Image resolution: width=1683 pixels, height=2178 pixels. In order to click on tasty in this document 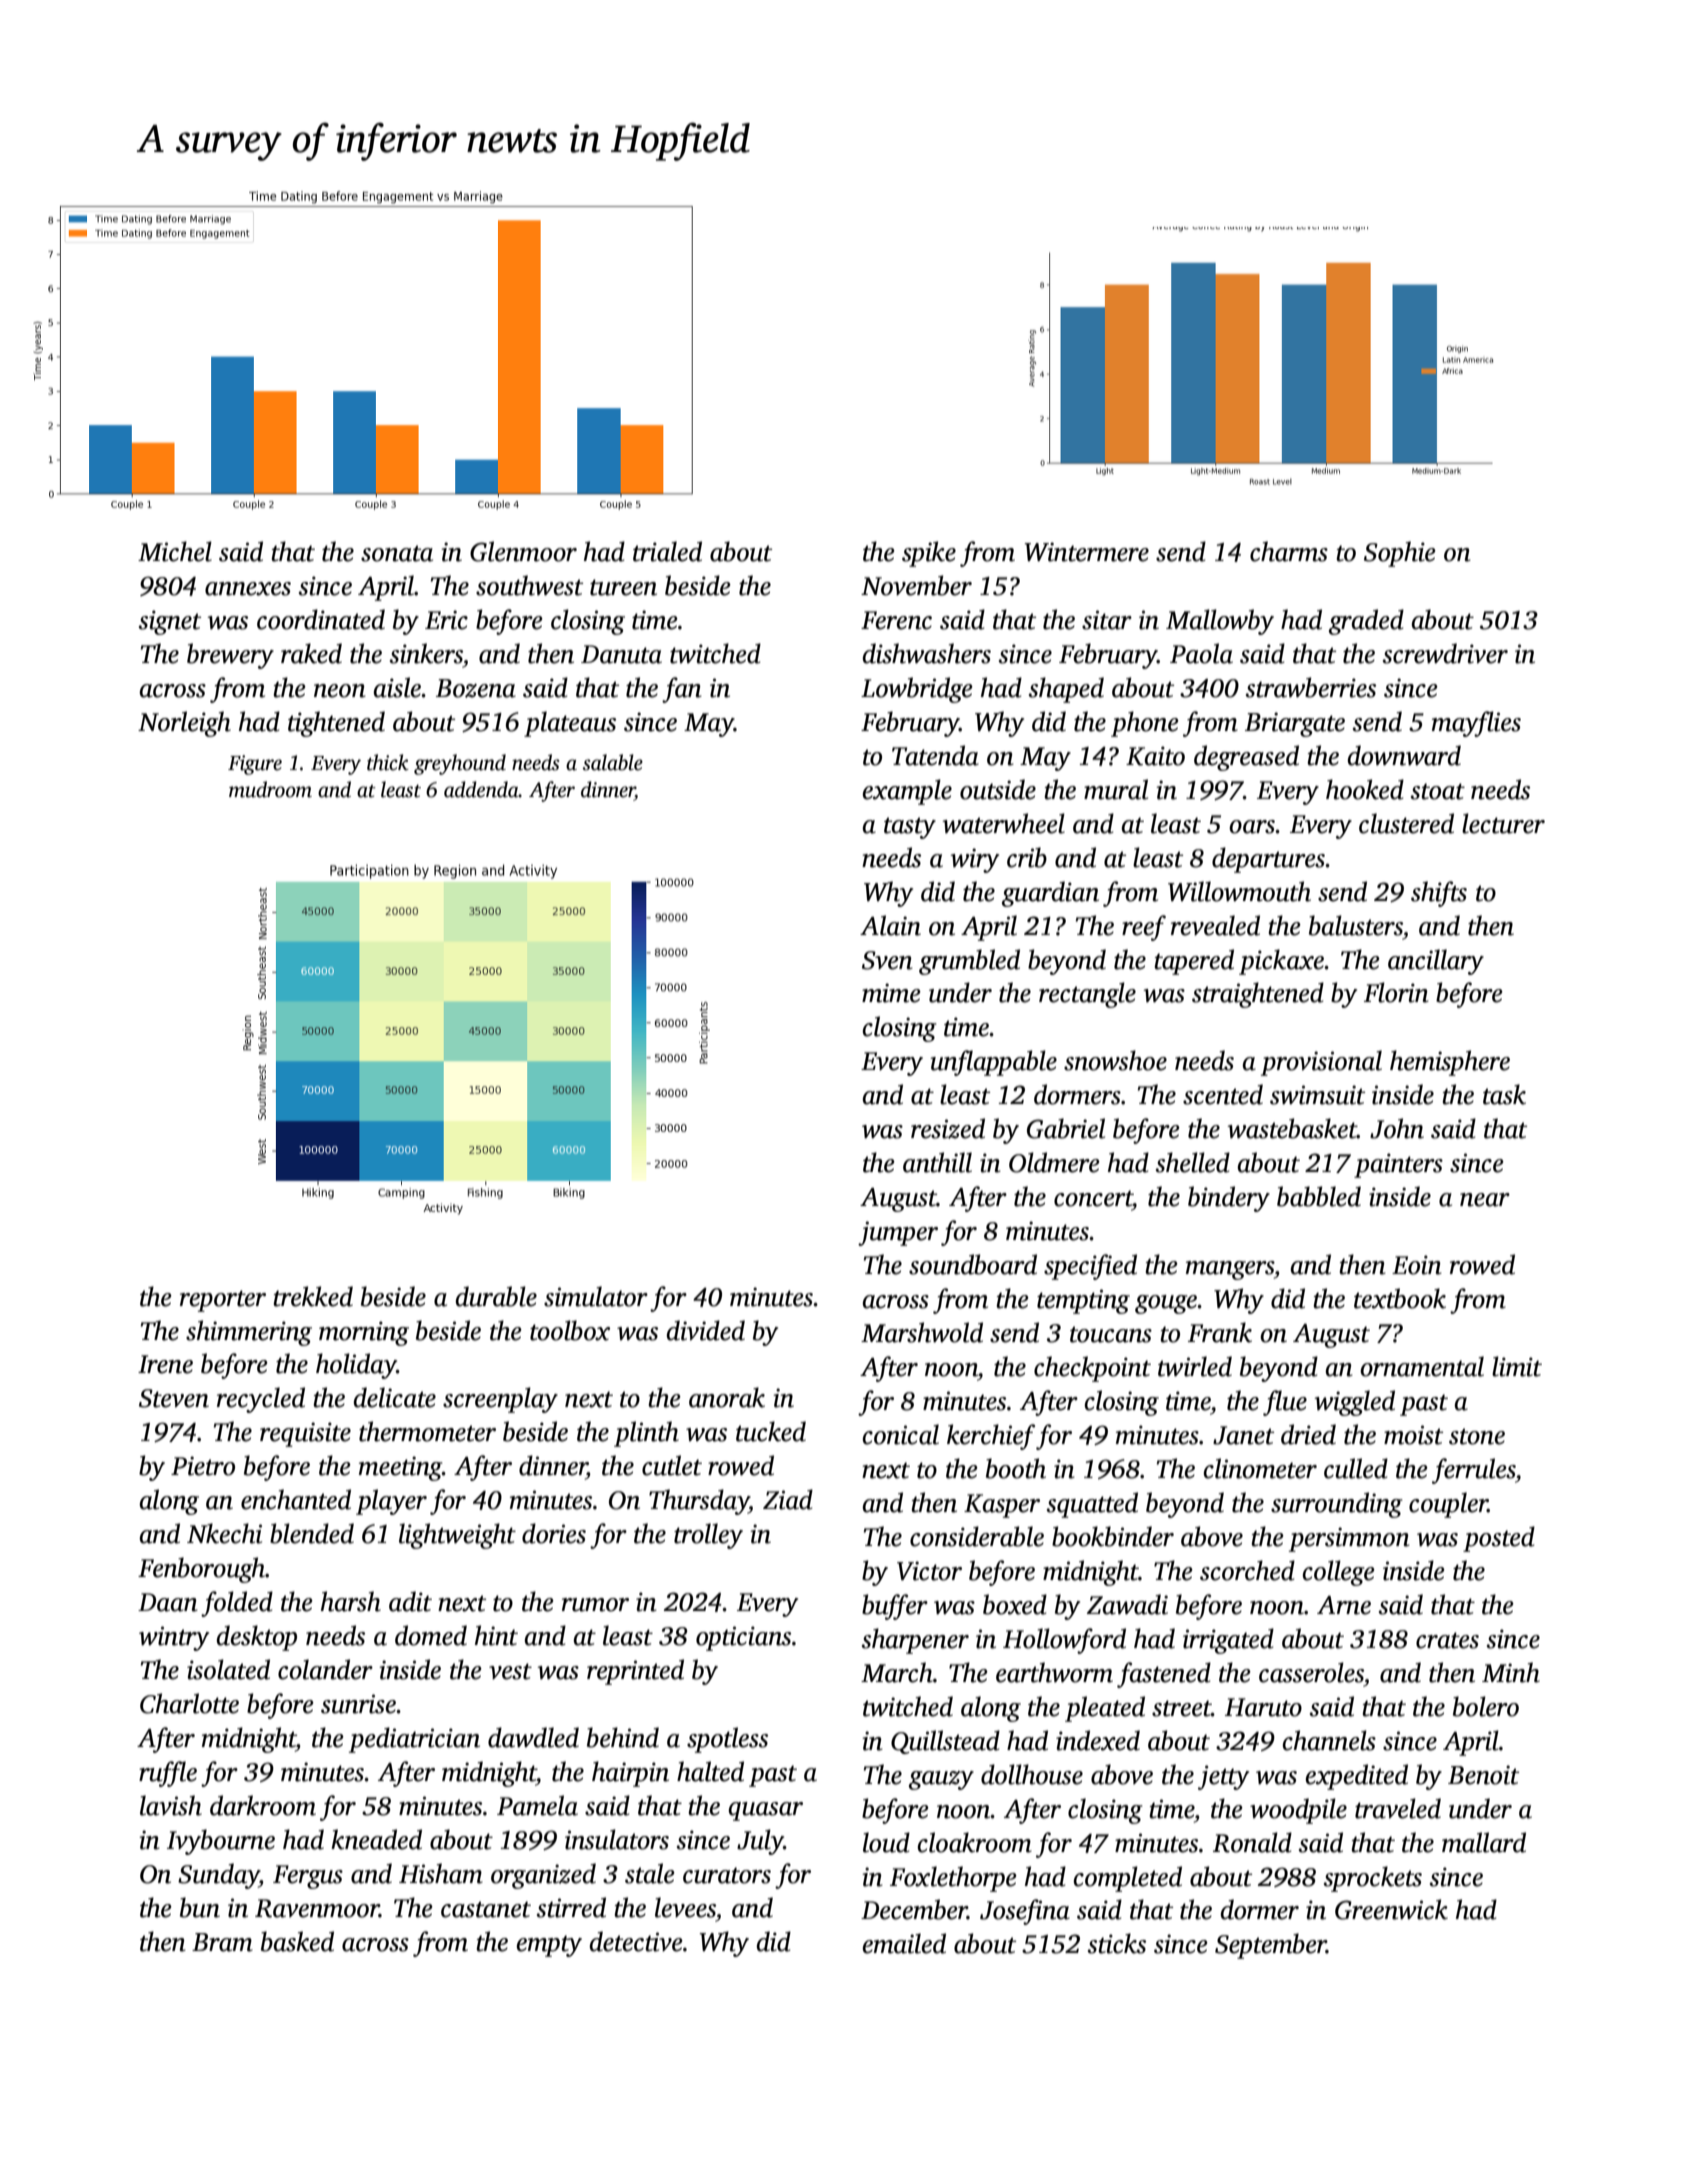, I will do `click(910, 828)`.
